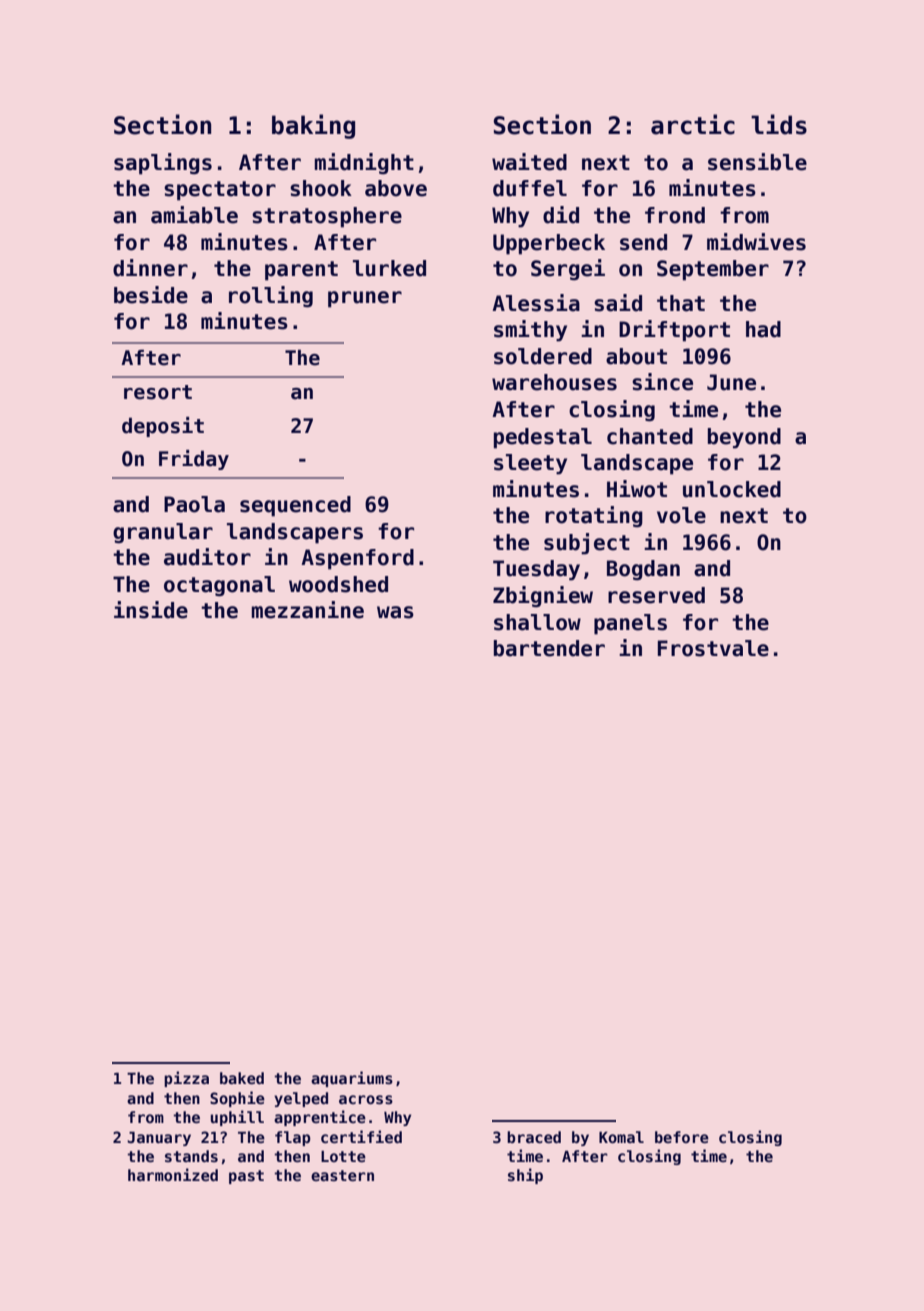 This page has height=1311, width=924. Describe the element at coordinates (643, 242) in the page. I see `send` at that location.
